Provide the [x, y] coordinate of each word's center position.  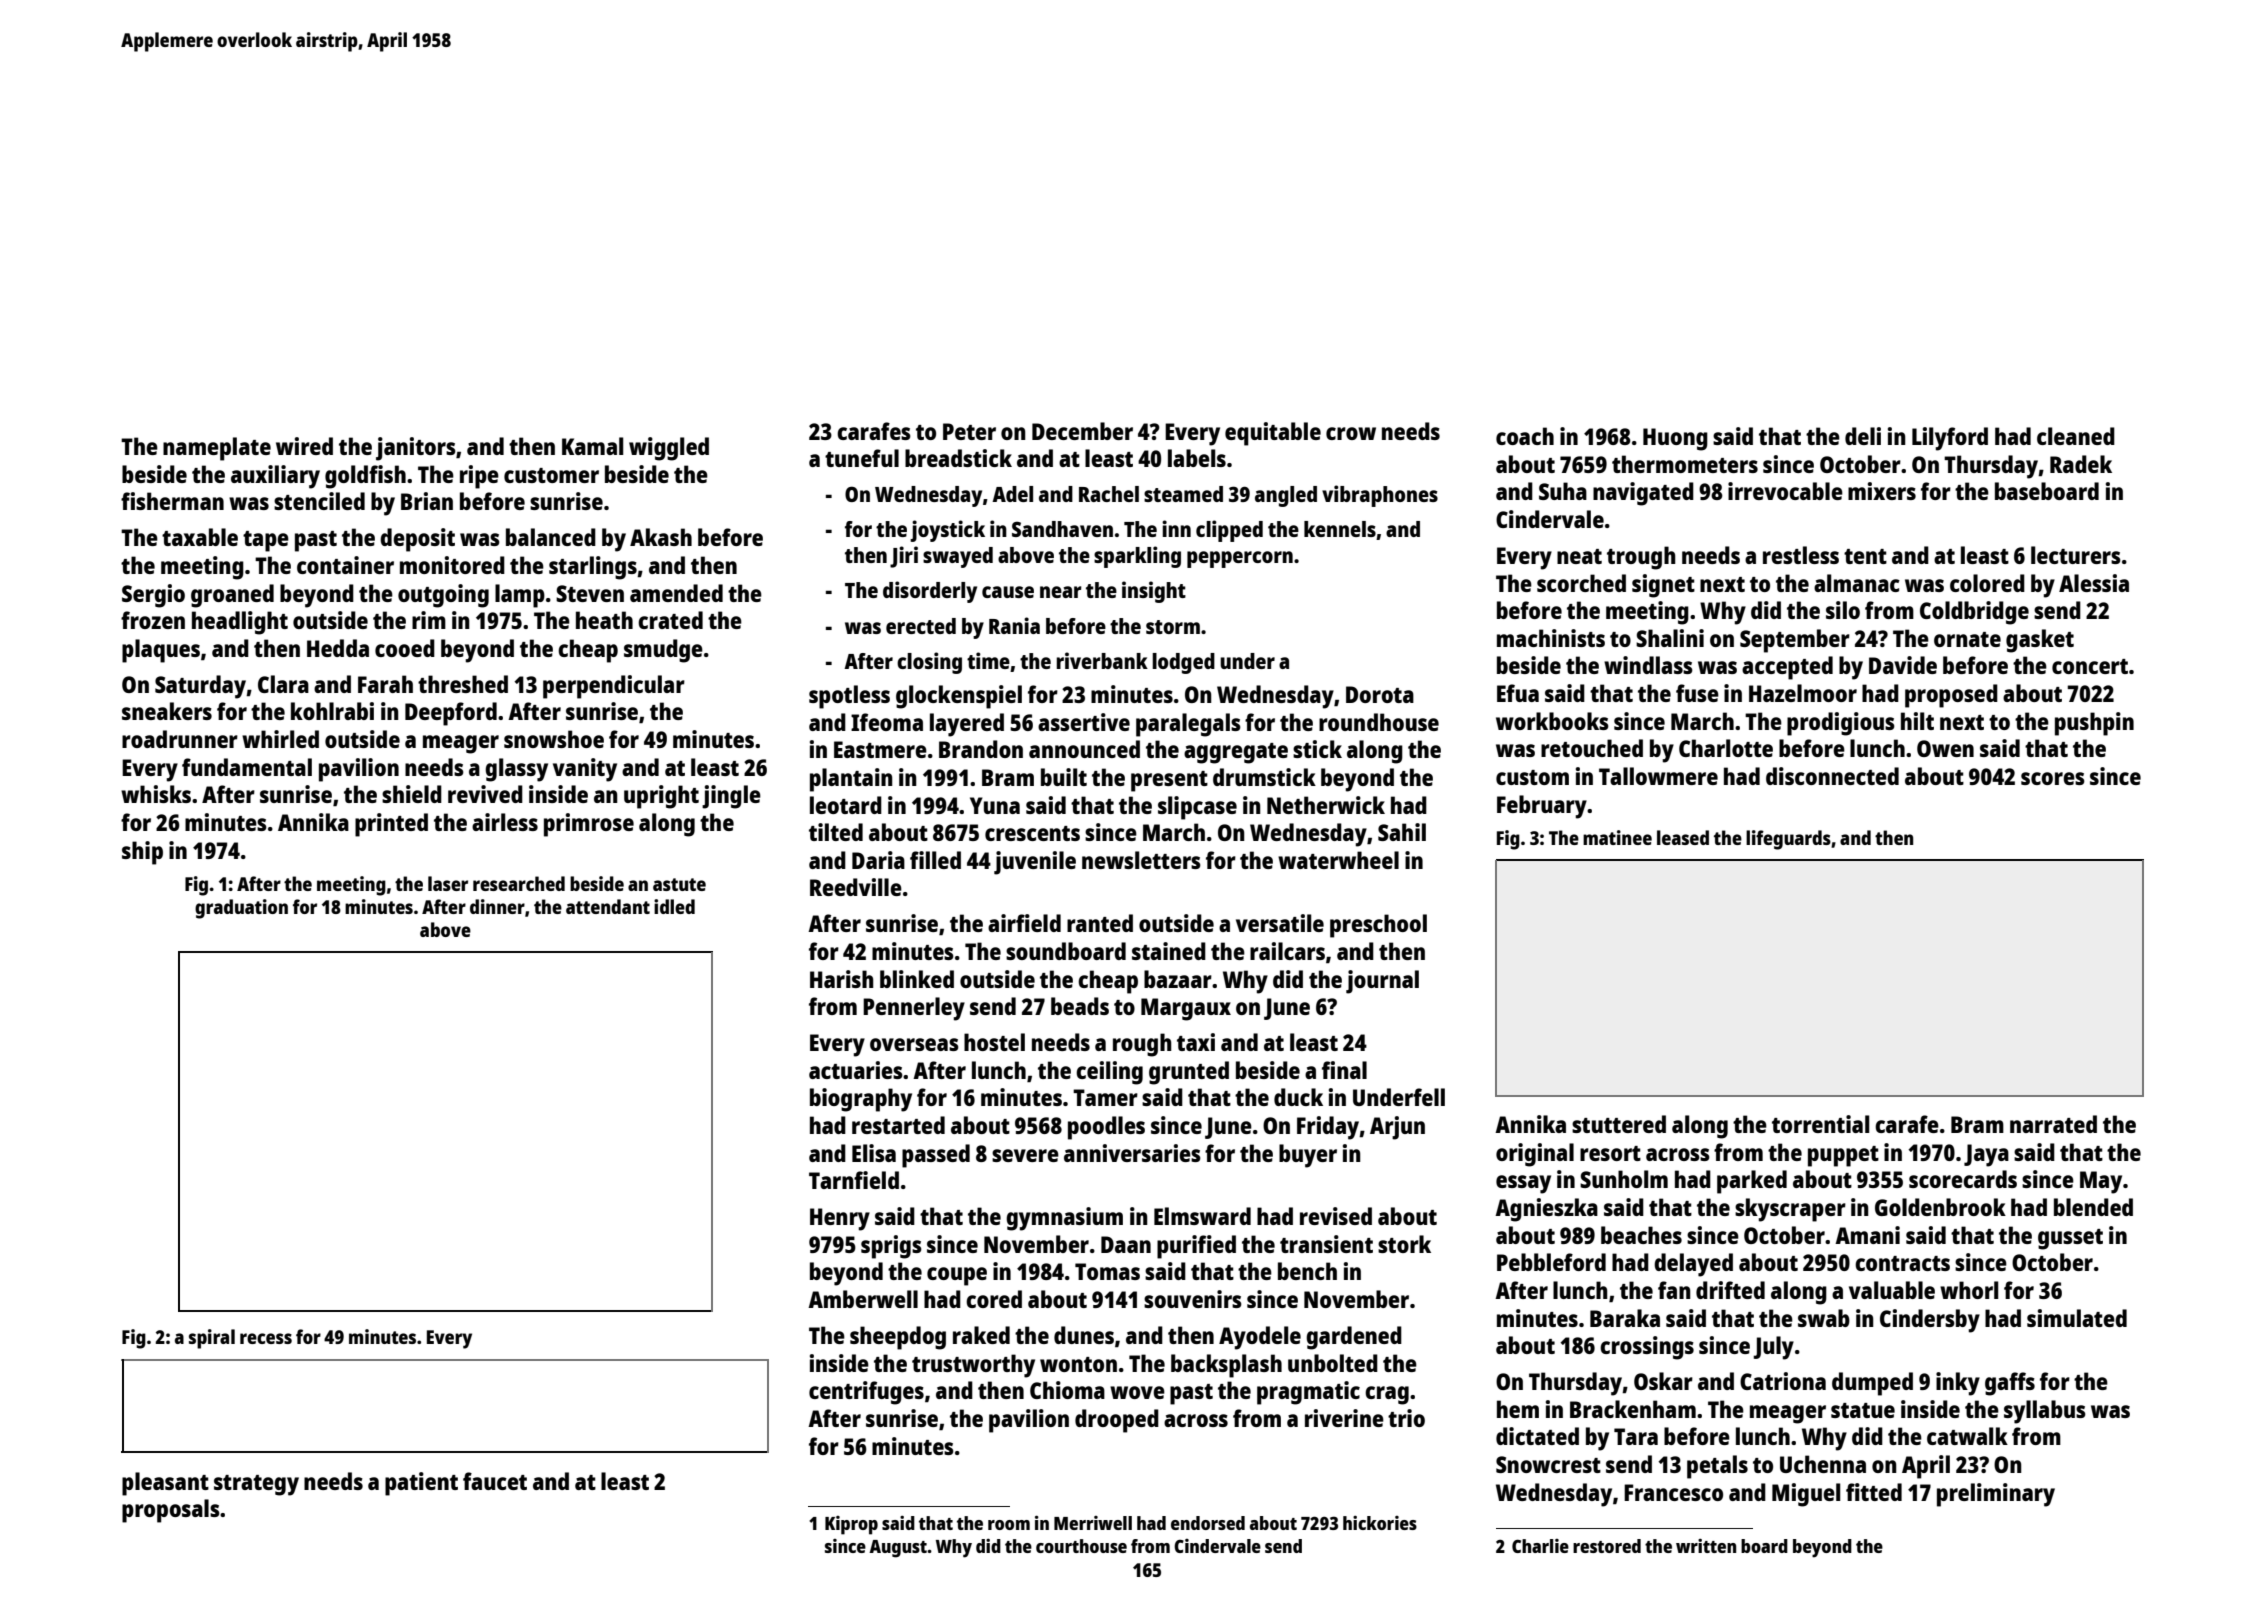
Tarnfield [854, 1180]
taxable [200, 537]
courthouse [1081, 1546]
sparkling [1137, 557]
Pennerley [914, 1009]
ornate [1967, 639]
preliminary [1996, 1495]
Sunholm [1624, 1179]
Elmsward [1202, 1216]
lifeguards [1788, 840]
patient [421, 1484]
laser [448, 883]
